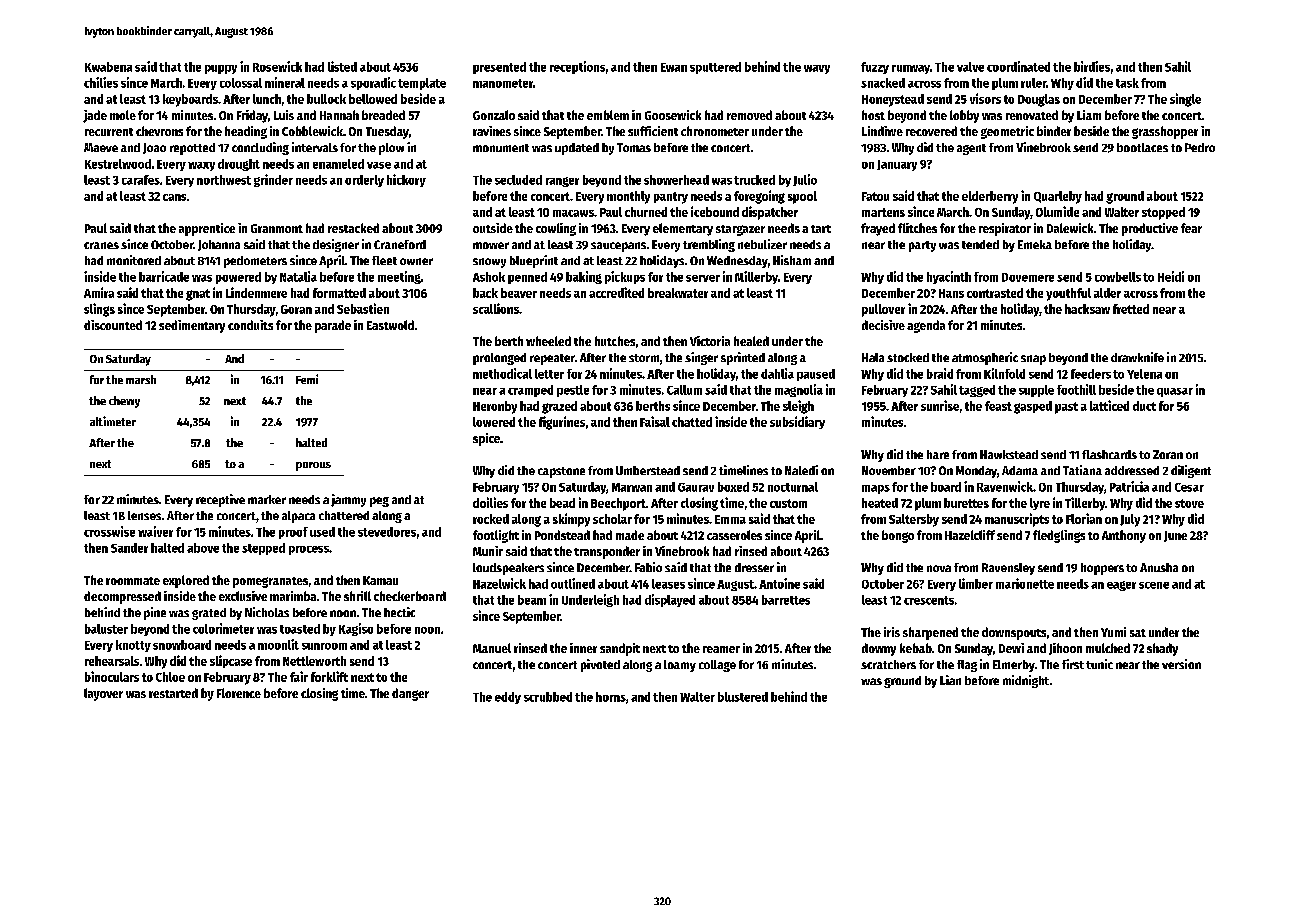 The image size is (1308, 924). Describe the element at coordinates (313, 466) in the document. I see `porous` at that location.
